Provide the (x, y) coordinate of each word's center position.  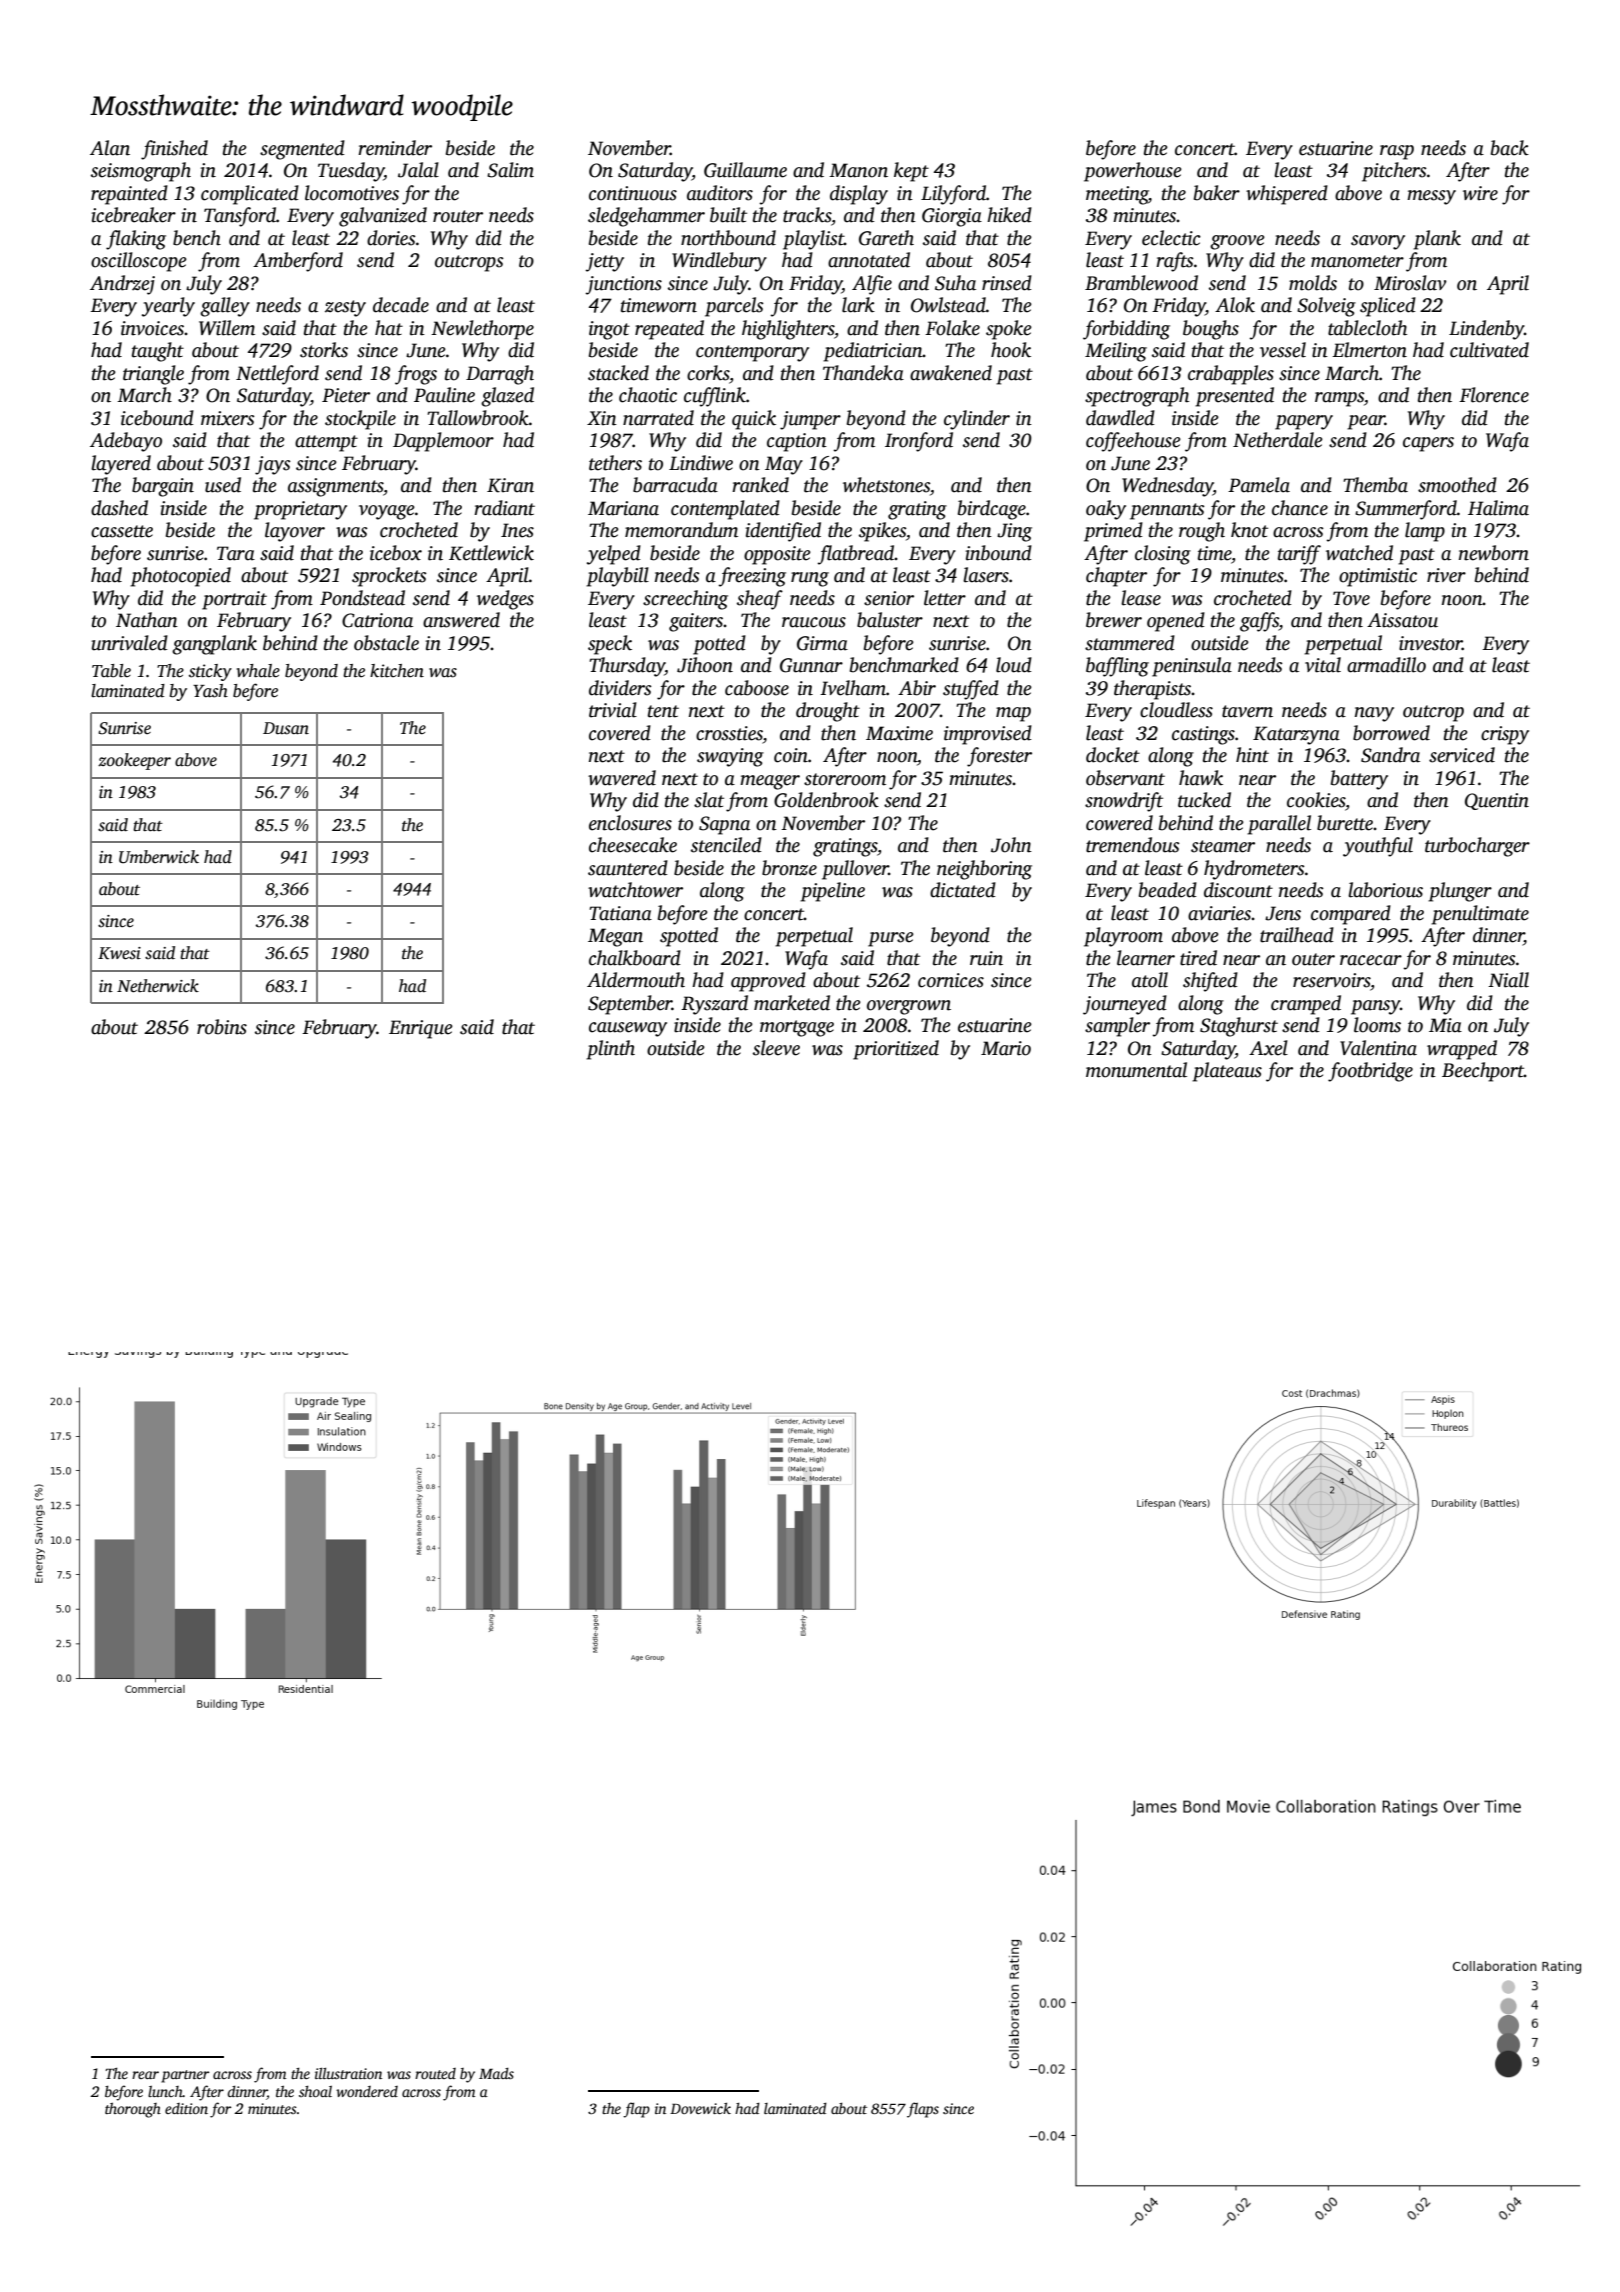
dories (391, 238)
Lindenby (1486, 330)
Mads (496, 2073)
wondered (367, 2091)
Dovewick (700, 2108)
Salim (510, 170)
